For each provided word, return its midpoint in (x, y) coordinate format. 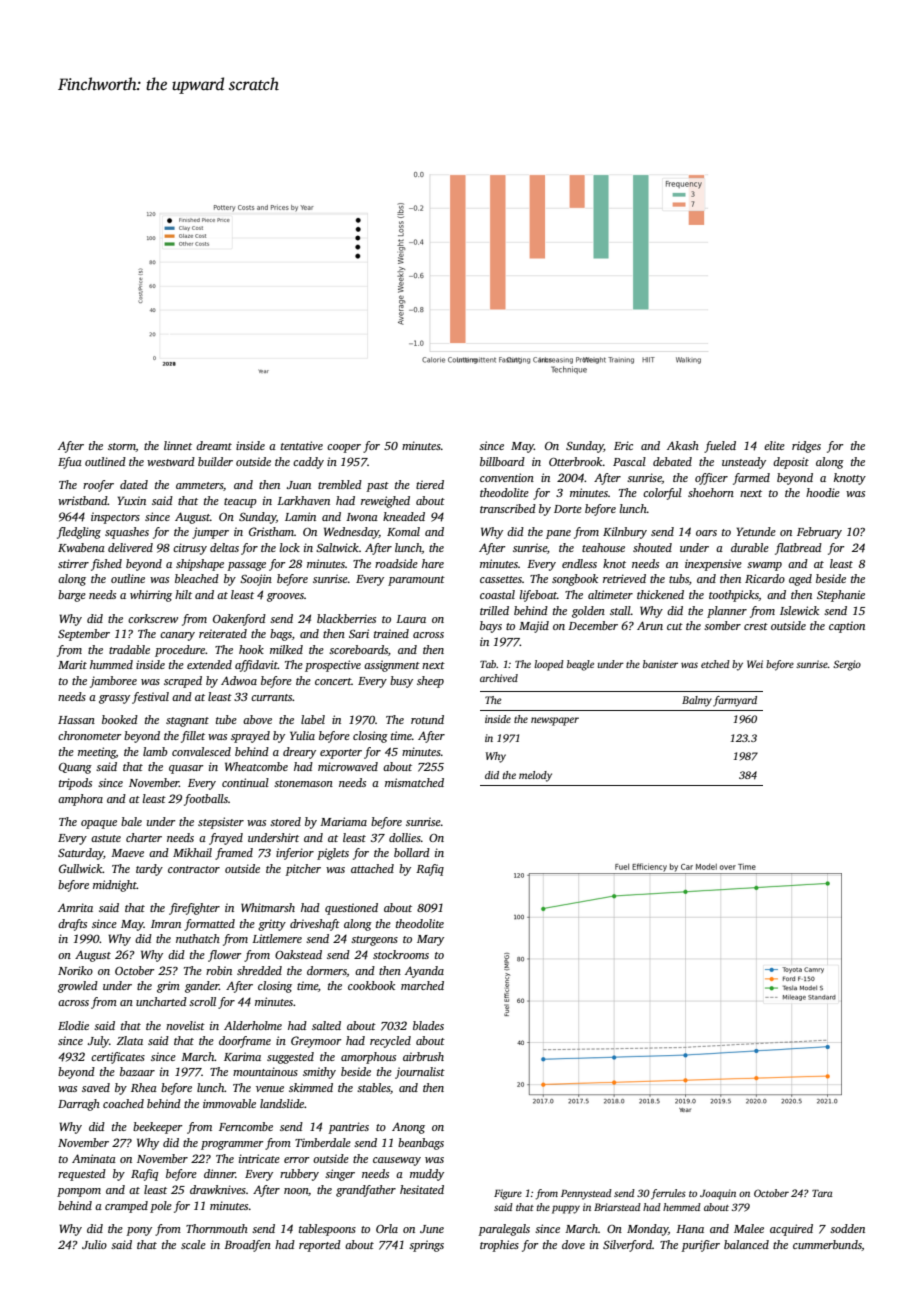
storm (122, 447)
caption (847, 627)
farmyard (735, 701)
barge (72, 596)
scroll (202, 1001)
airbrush (423, 1056)
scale (193, 1244)
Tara (822, 1193)
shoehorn (711, 492)
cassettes (501, 579)
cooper (344, 448)
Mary (430, 940)
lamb (155, 751)
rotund (427, 719)
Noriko (75, 970)
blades (428, 1025)
